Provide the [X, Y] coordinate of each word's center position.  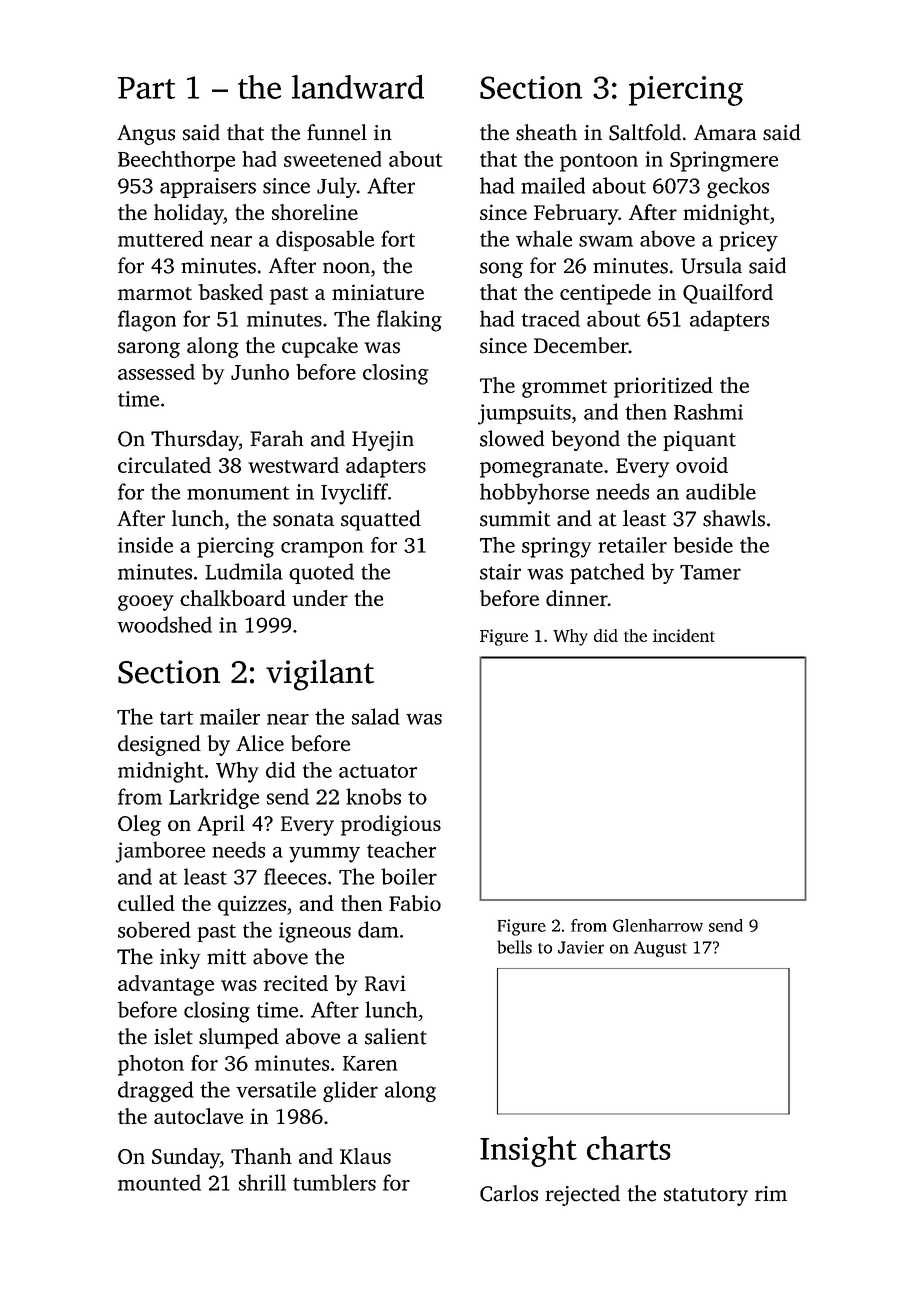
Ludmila [244, 571]
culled [146, 903]
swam [606, 241]
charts [629, 1148]
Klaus [365, 1156]
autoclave [198, 1116]
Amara [725, 133]
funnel [337, 132]
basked [230, 292]
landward [358, 87]
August [660, 949]
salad [376, 716]
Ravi [385, 983]
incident [684, 635]
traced [551, 318]
